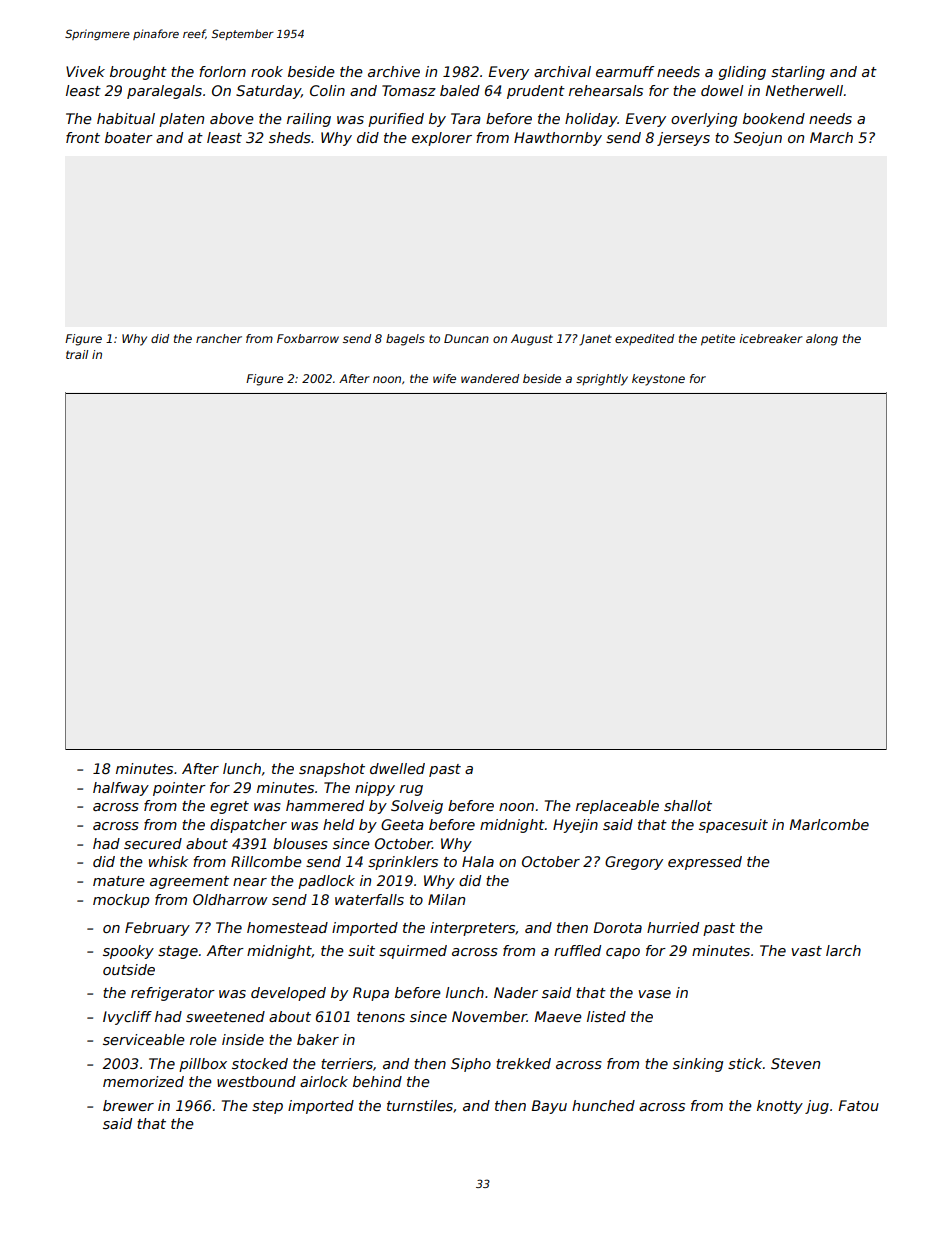 The height and width of the image is (1233, 952). What do you see at coordinates (798, 73) in the image?
I see `starling` at bounding box center [798, 73].
